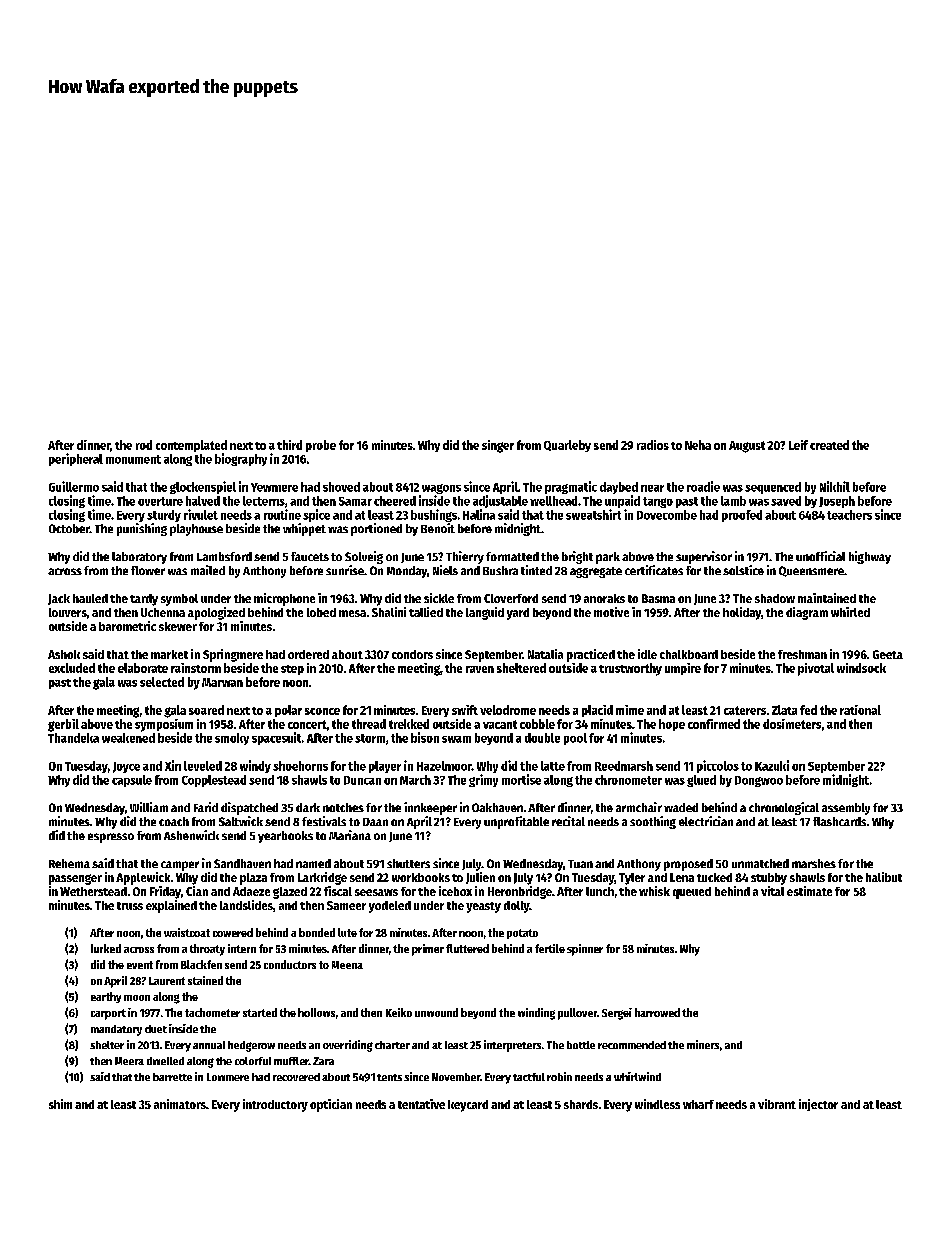 This screenshot has height=1233, width=952. I want to click on mailed, so click(208, 570).
